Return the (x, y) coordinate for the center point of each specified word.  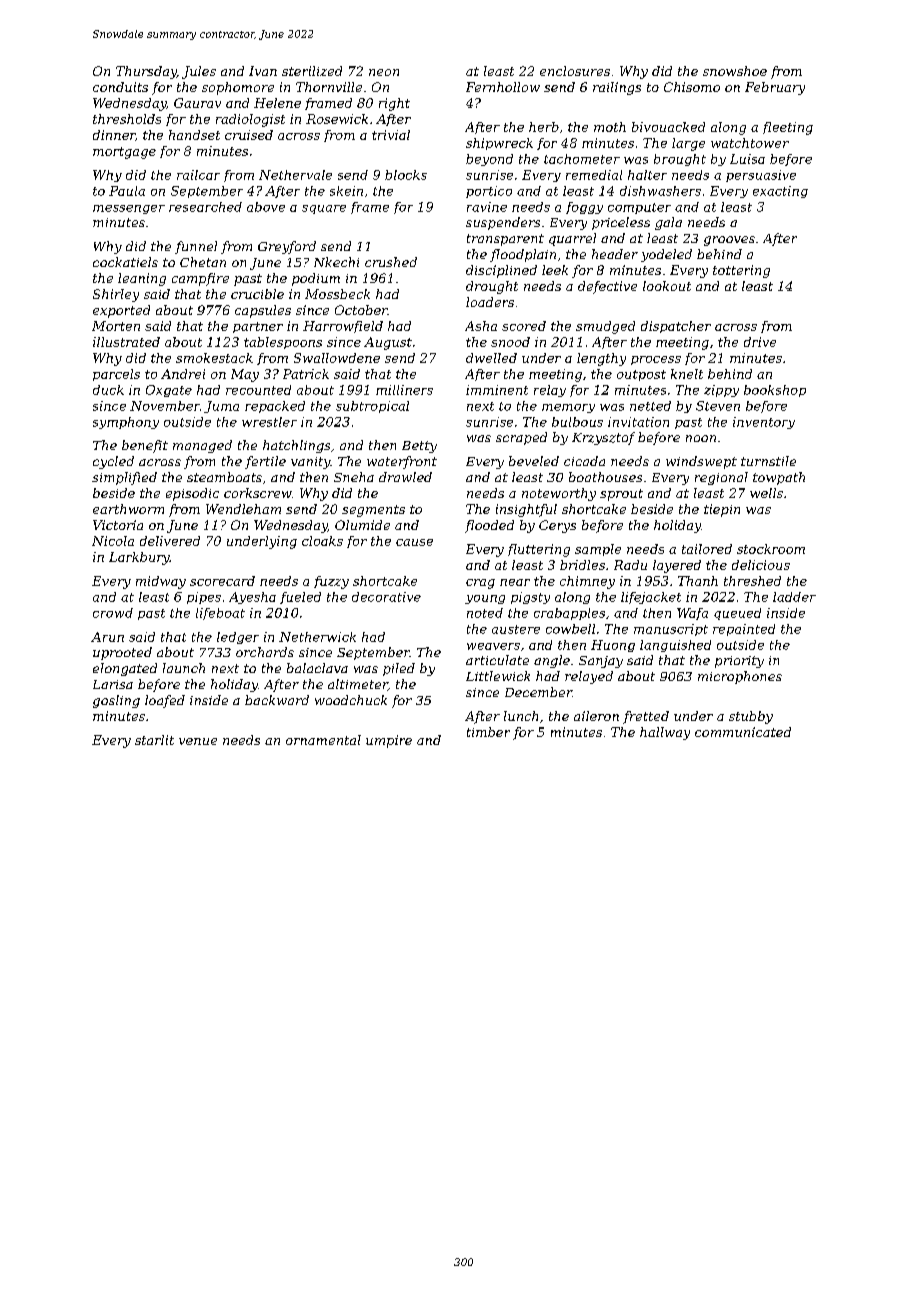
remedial (594, 175)
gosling (116, 701)
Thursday (146, 72)
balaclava (317, 668)
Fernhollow (503, 87)
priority (739, 662)
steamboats (224, 477)
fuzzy (331, 582)
